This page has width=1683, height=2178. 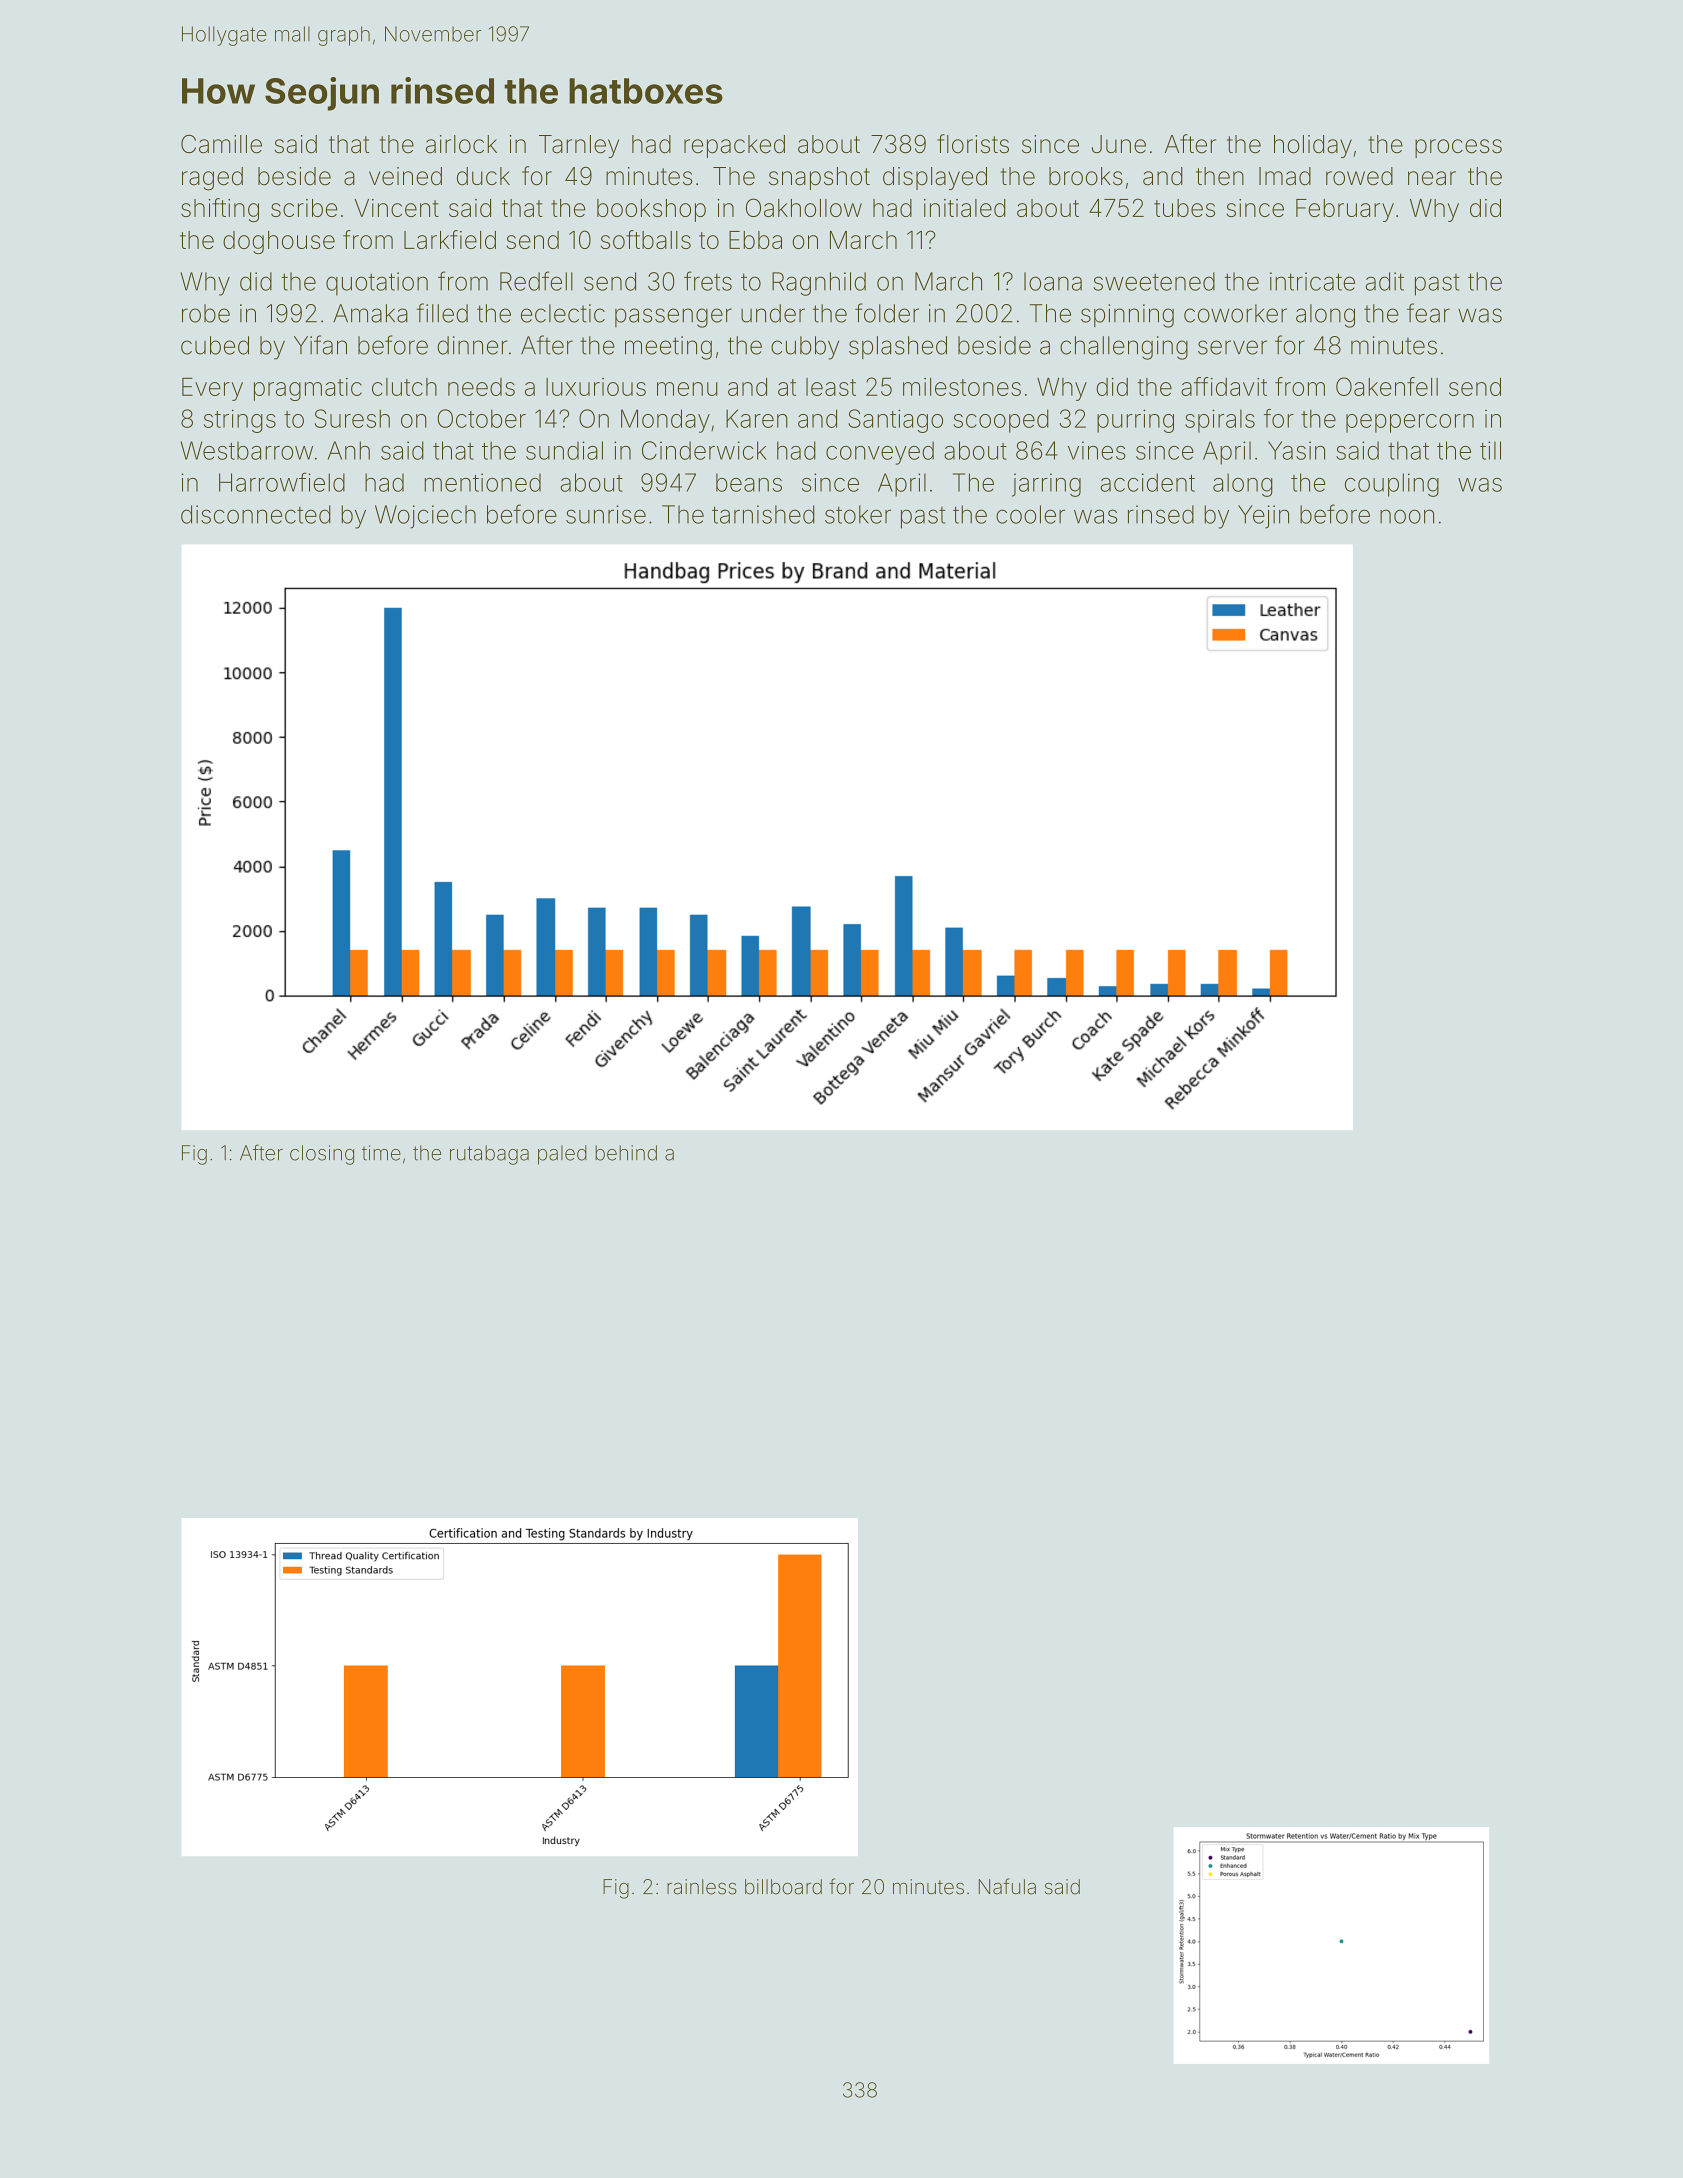 I want to click on noon, so click(x=1407, y=516).
